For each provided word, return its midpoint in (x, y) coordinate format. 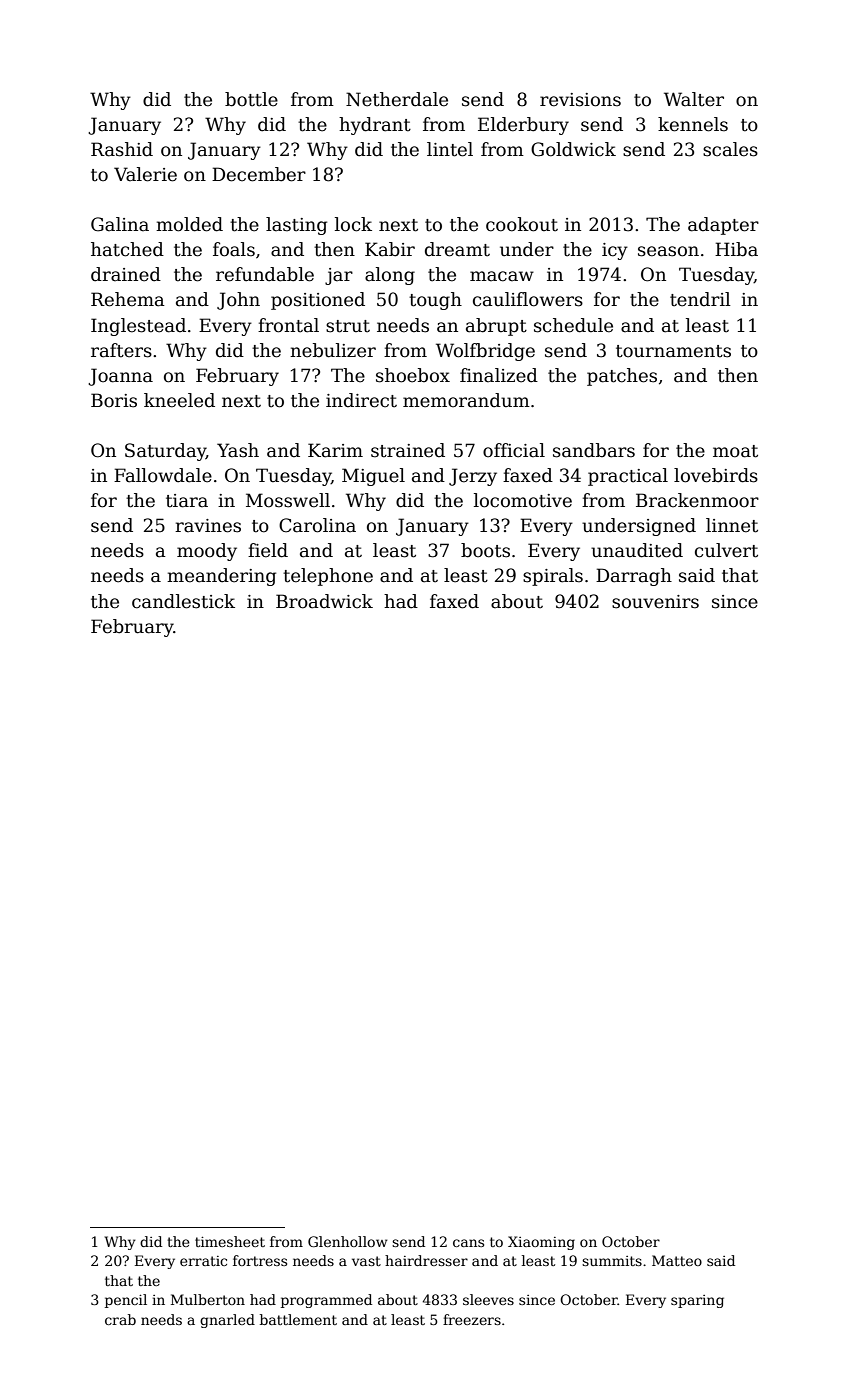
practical (628, 477)
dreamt (457, 249)
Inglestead (138, 327)
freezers (472, 1319)
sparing (697, 1301)
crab (120, 1319)
